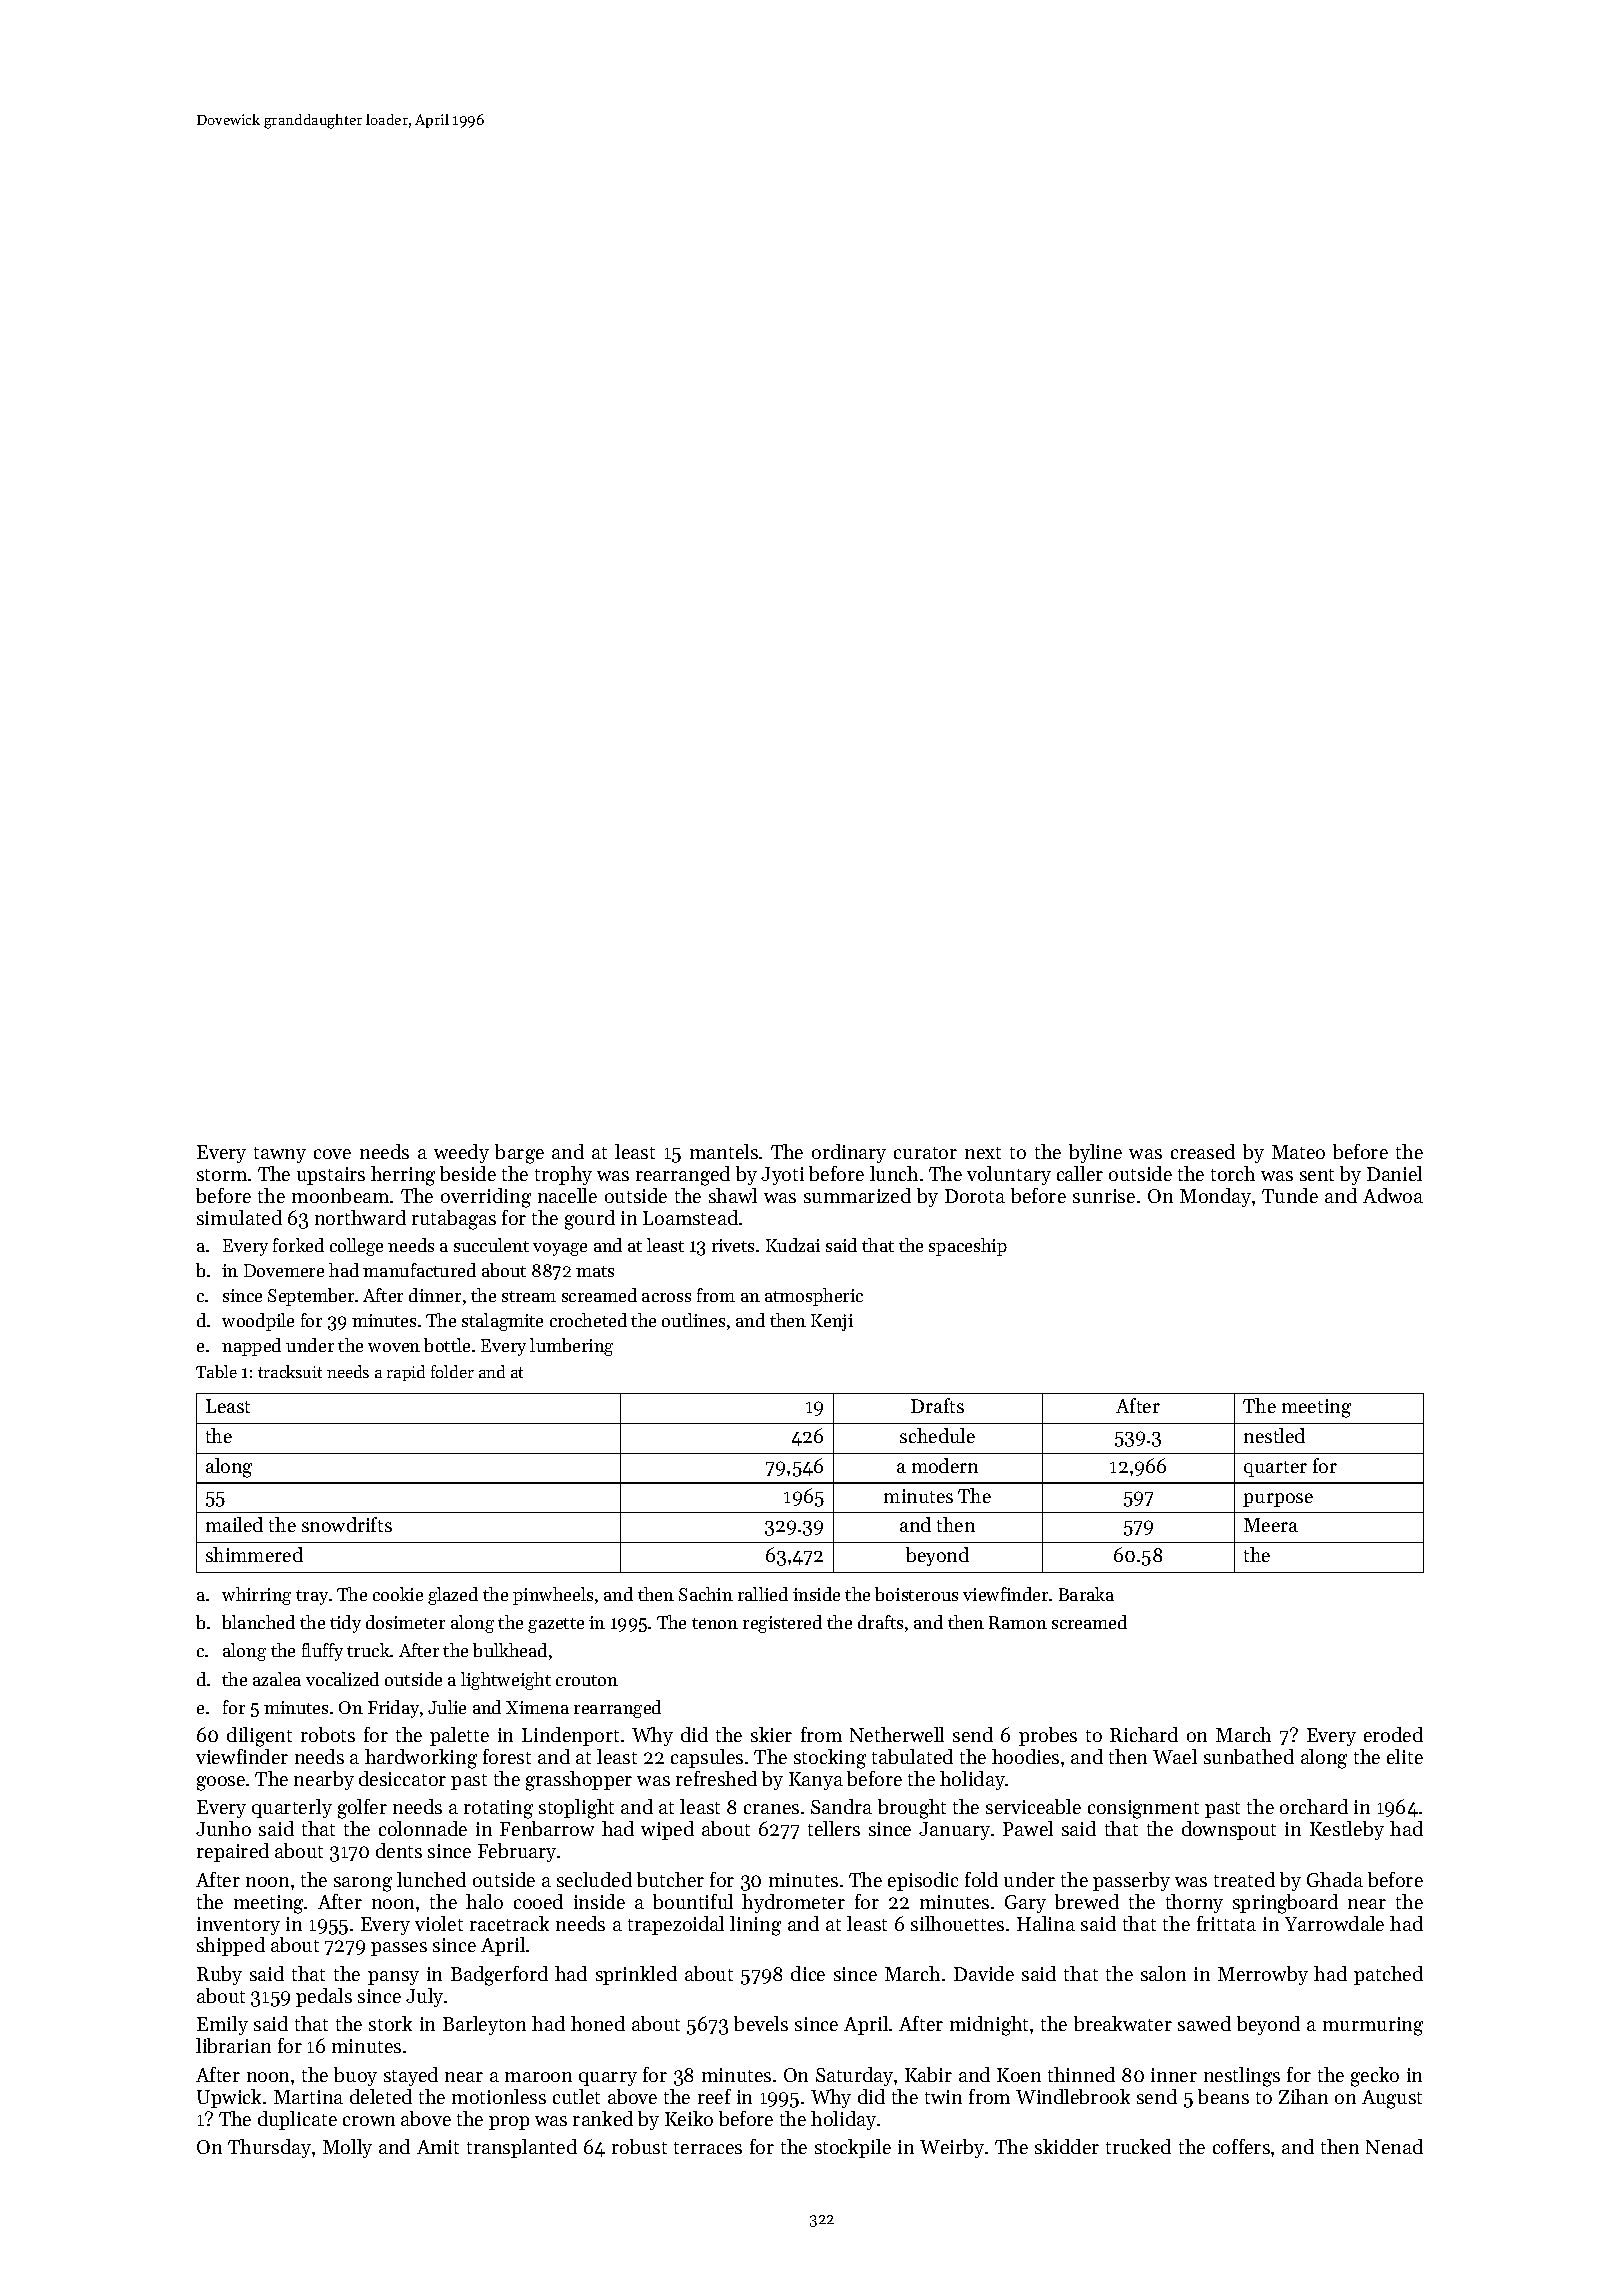  I want to click on September, so click(311, 1297).
